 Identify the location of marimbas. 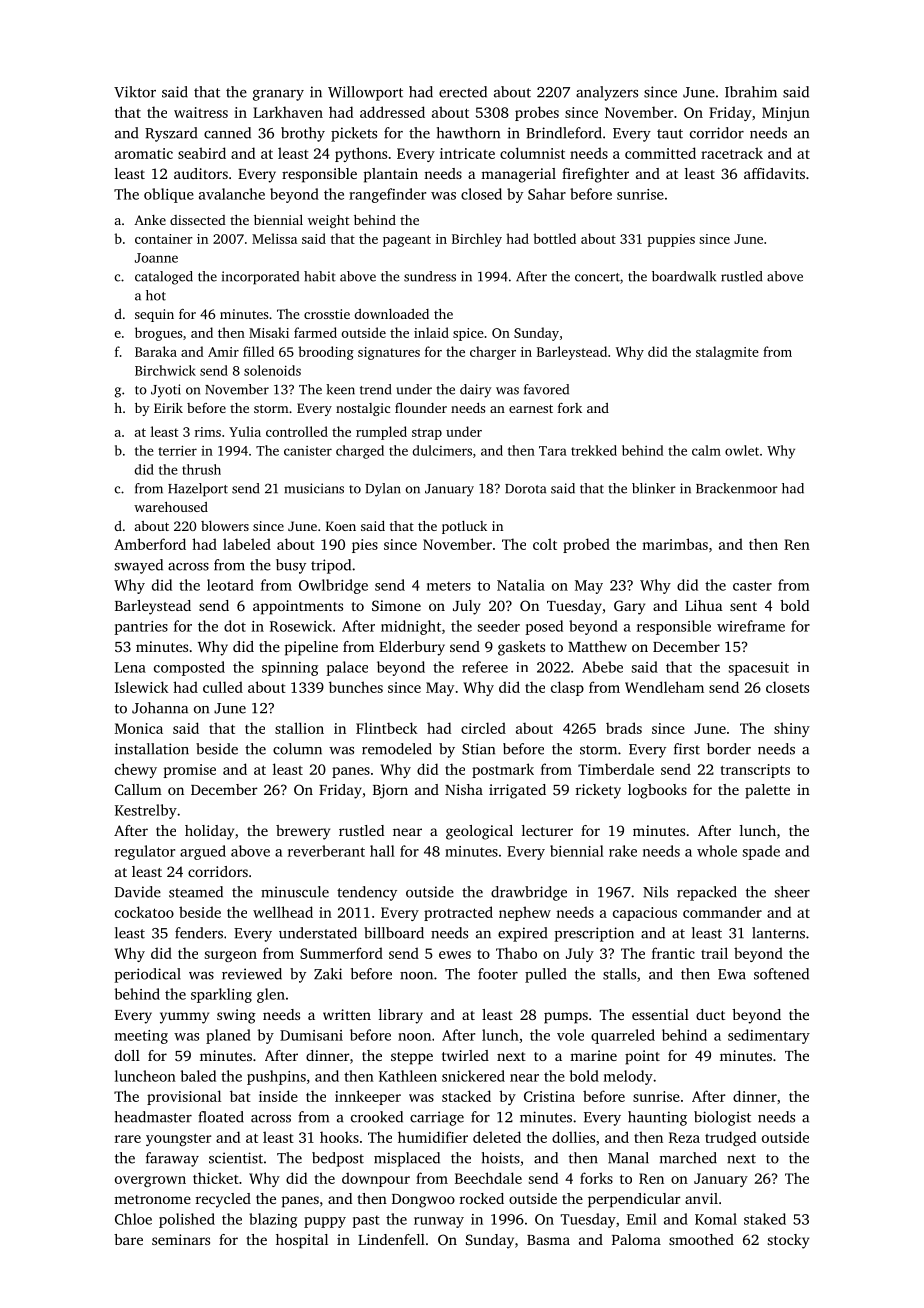
(675, 544).
